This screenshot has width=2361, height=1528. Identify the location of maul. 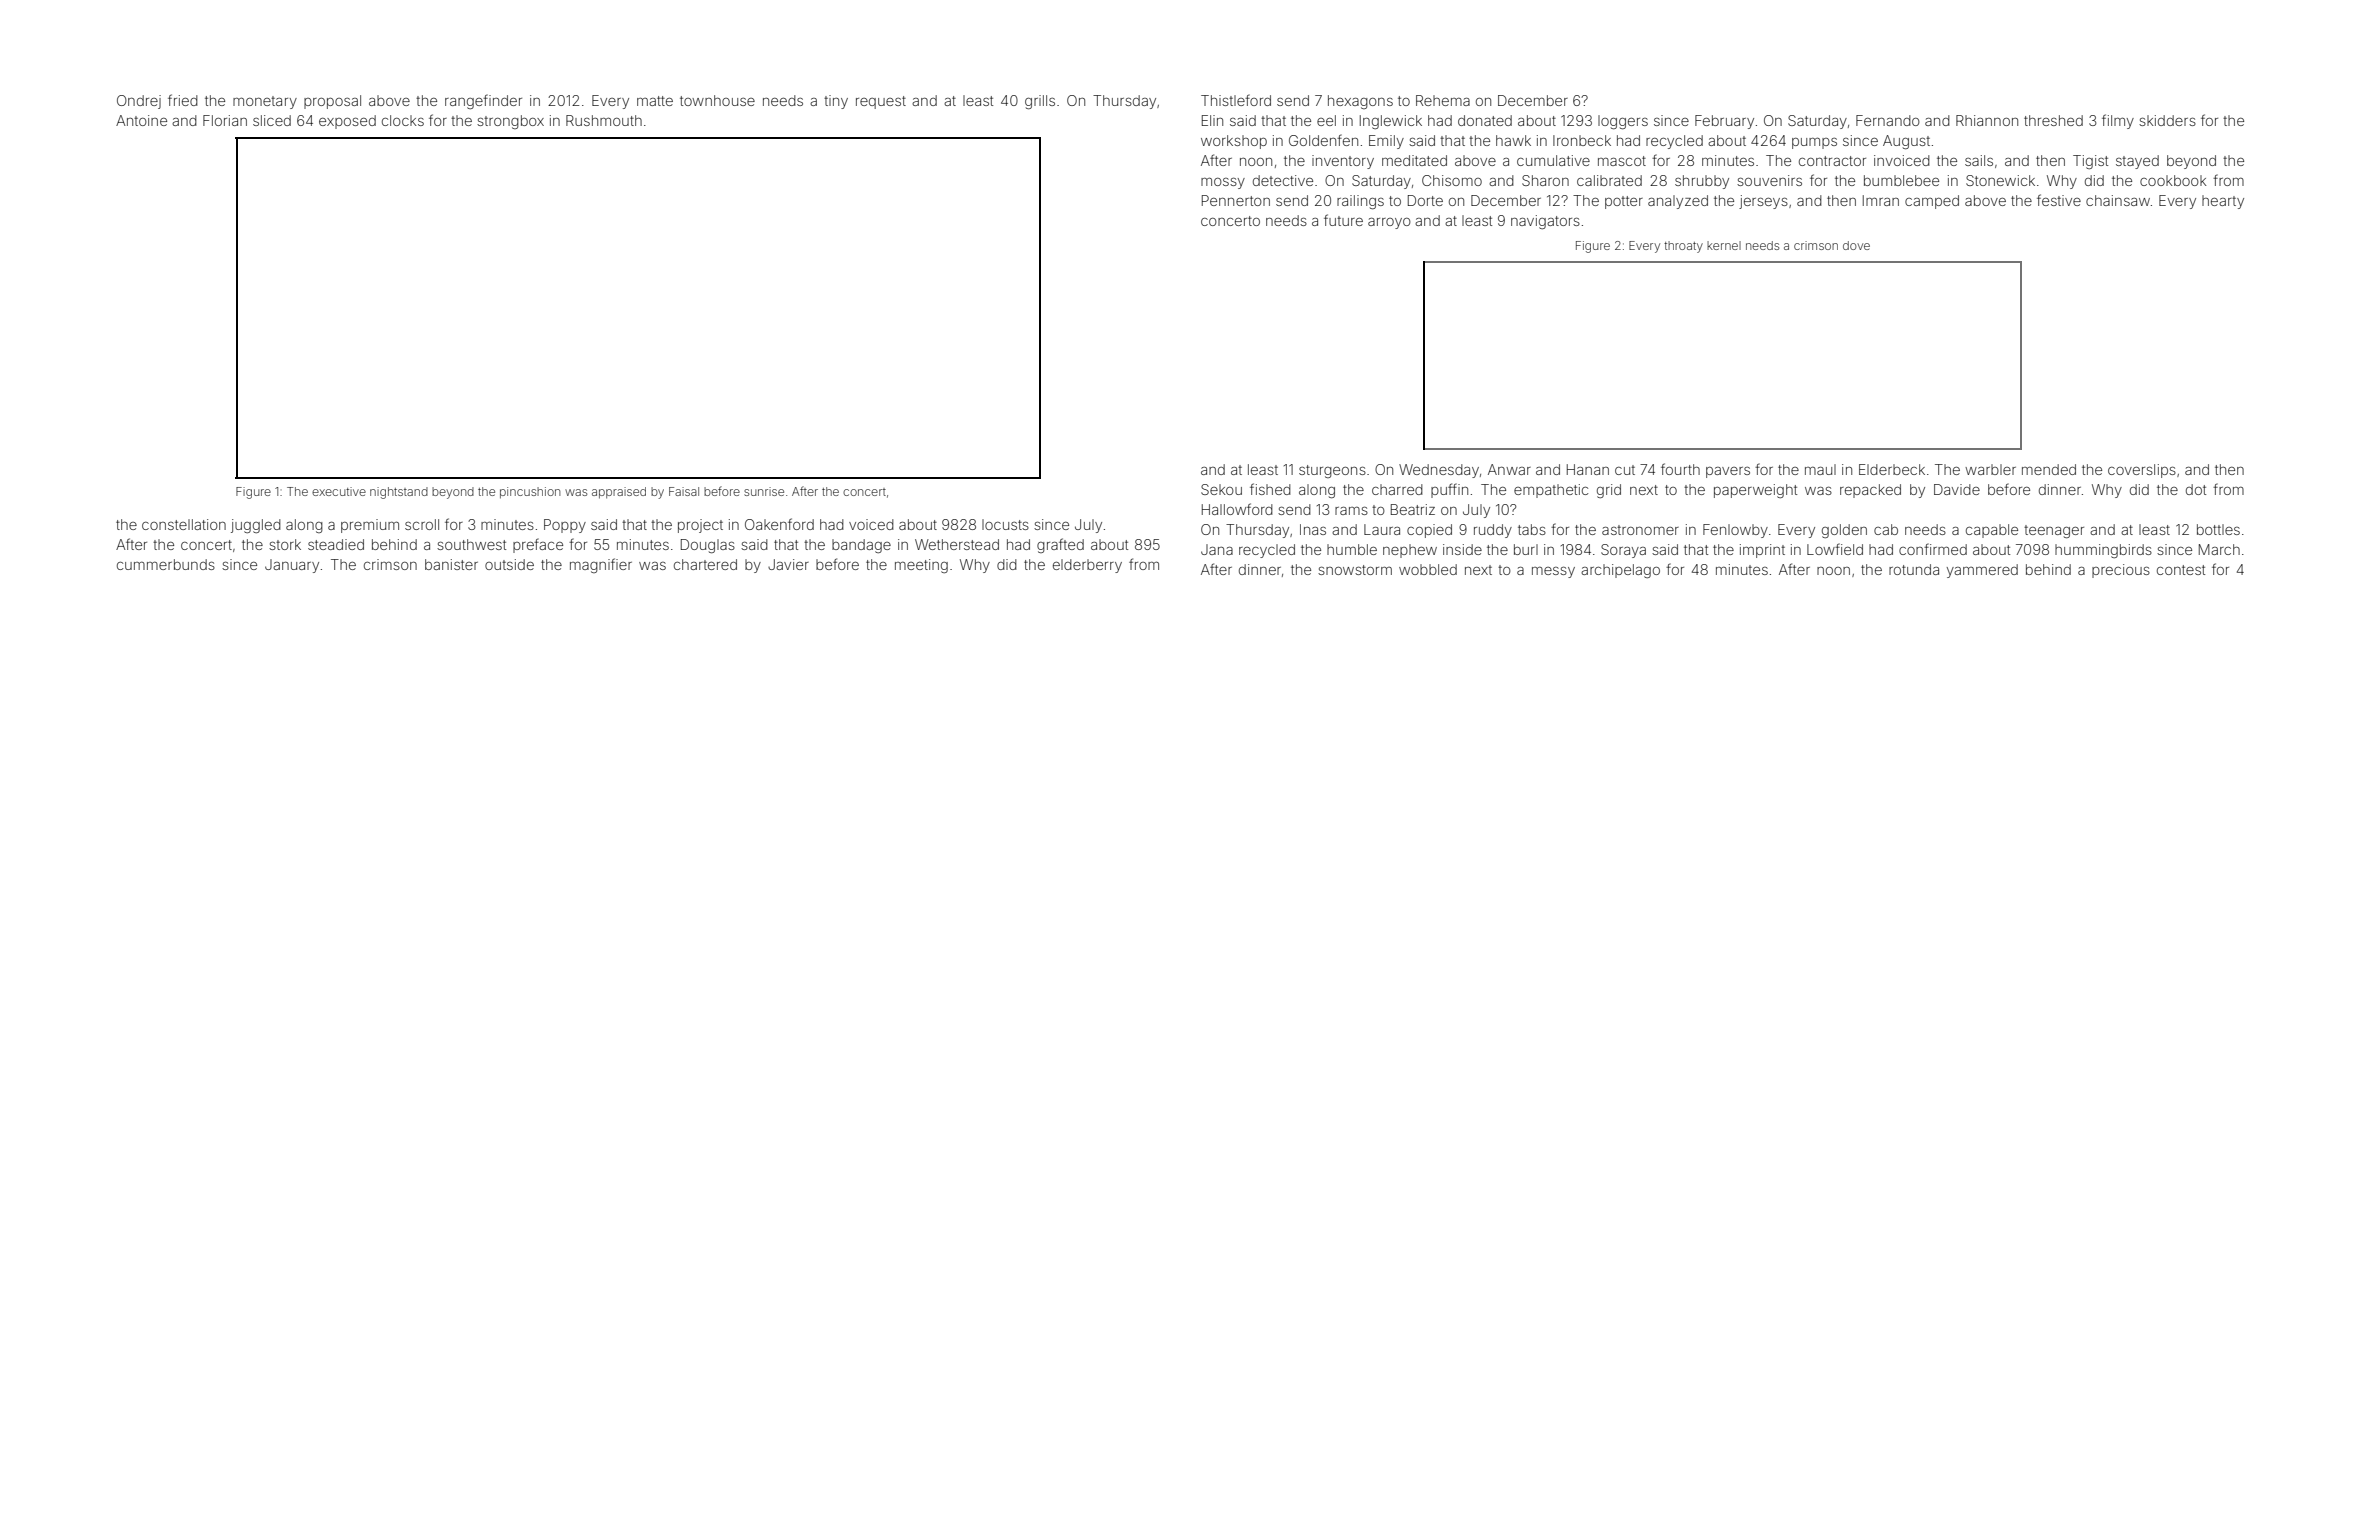
(1820, 469).
